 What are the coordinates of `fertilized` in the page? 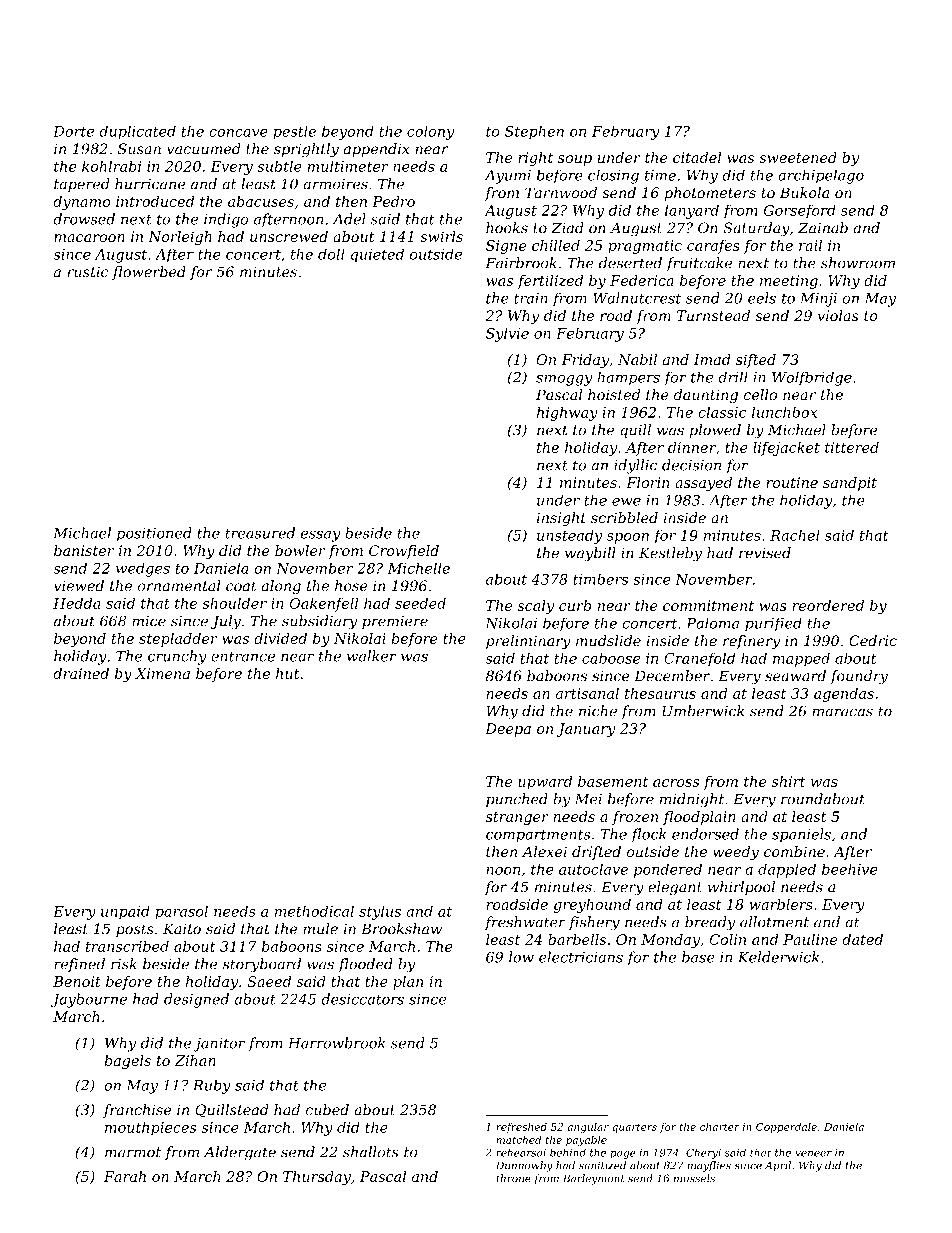 It's located at (550, 282).
